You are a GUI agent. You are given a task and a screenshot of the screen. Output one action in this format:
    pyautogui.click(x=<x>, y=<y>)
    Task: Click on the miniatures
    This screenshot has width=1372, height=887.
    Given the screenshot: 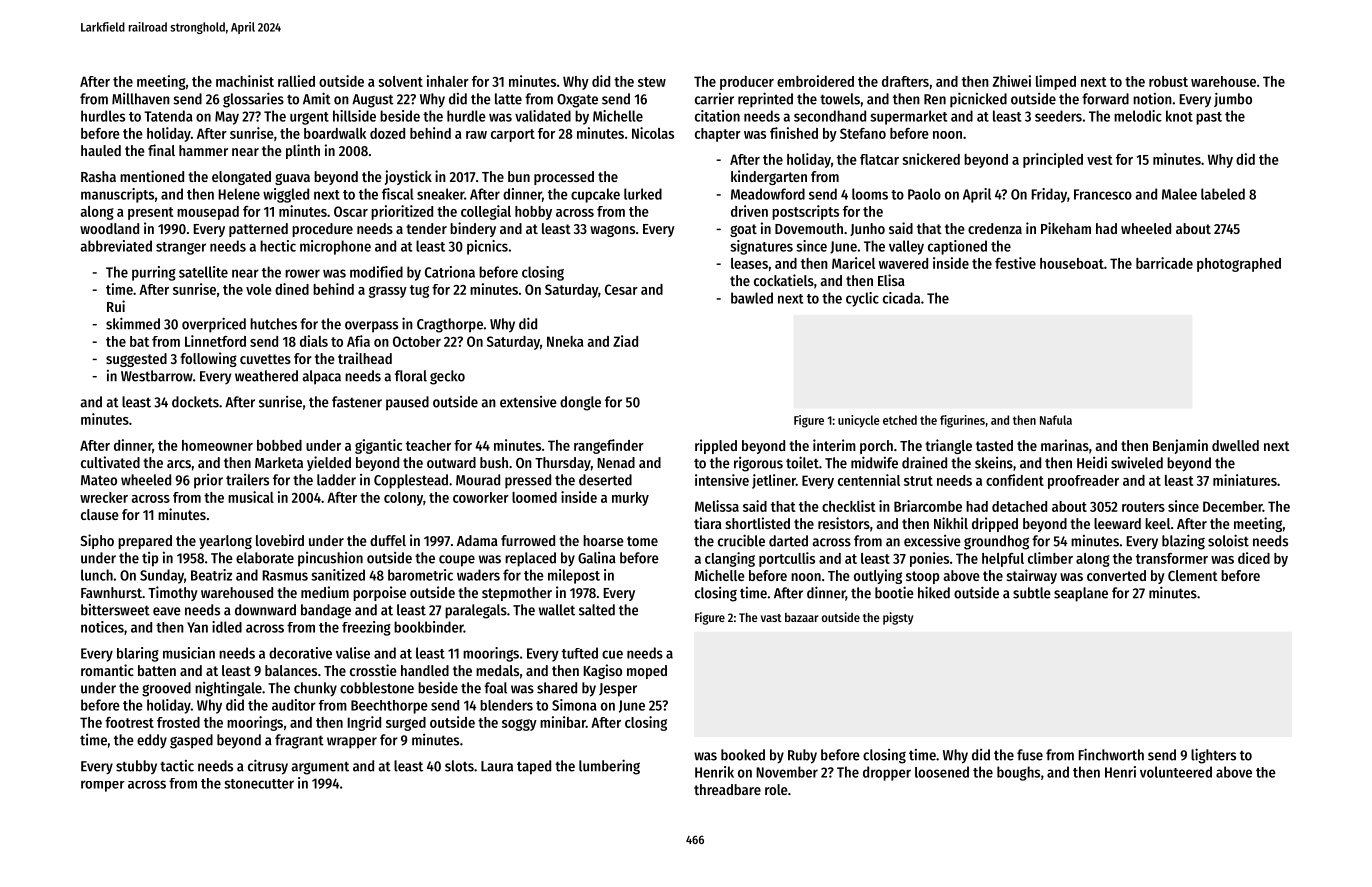 What is the action you would take?
    pyautogui.click(x=1245, y=480)
